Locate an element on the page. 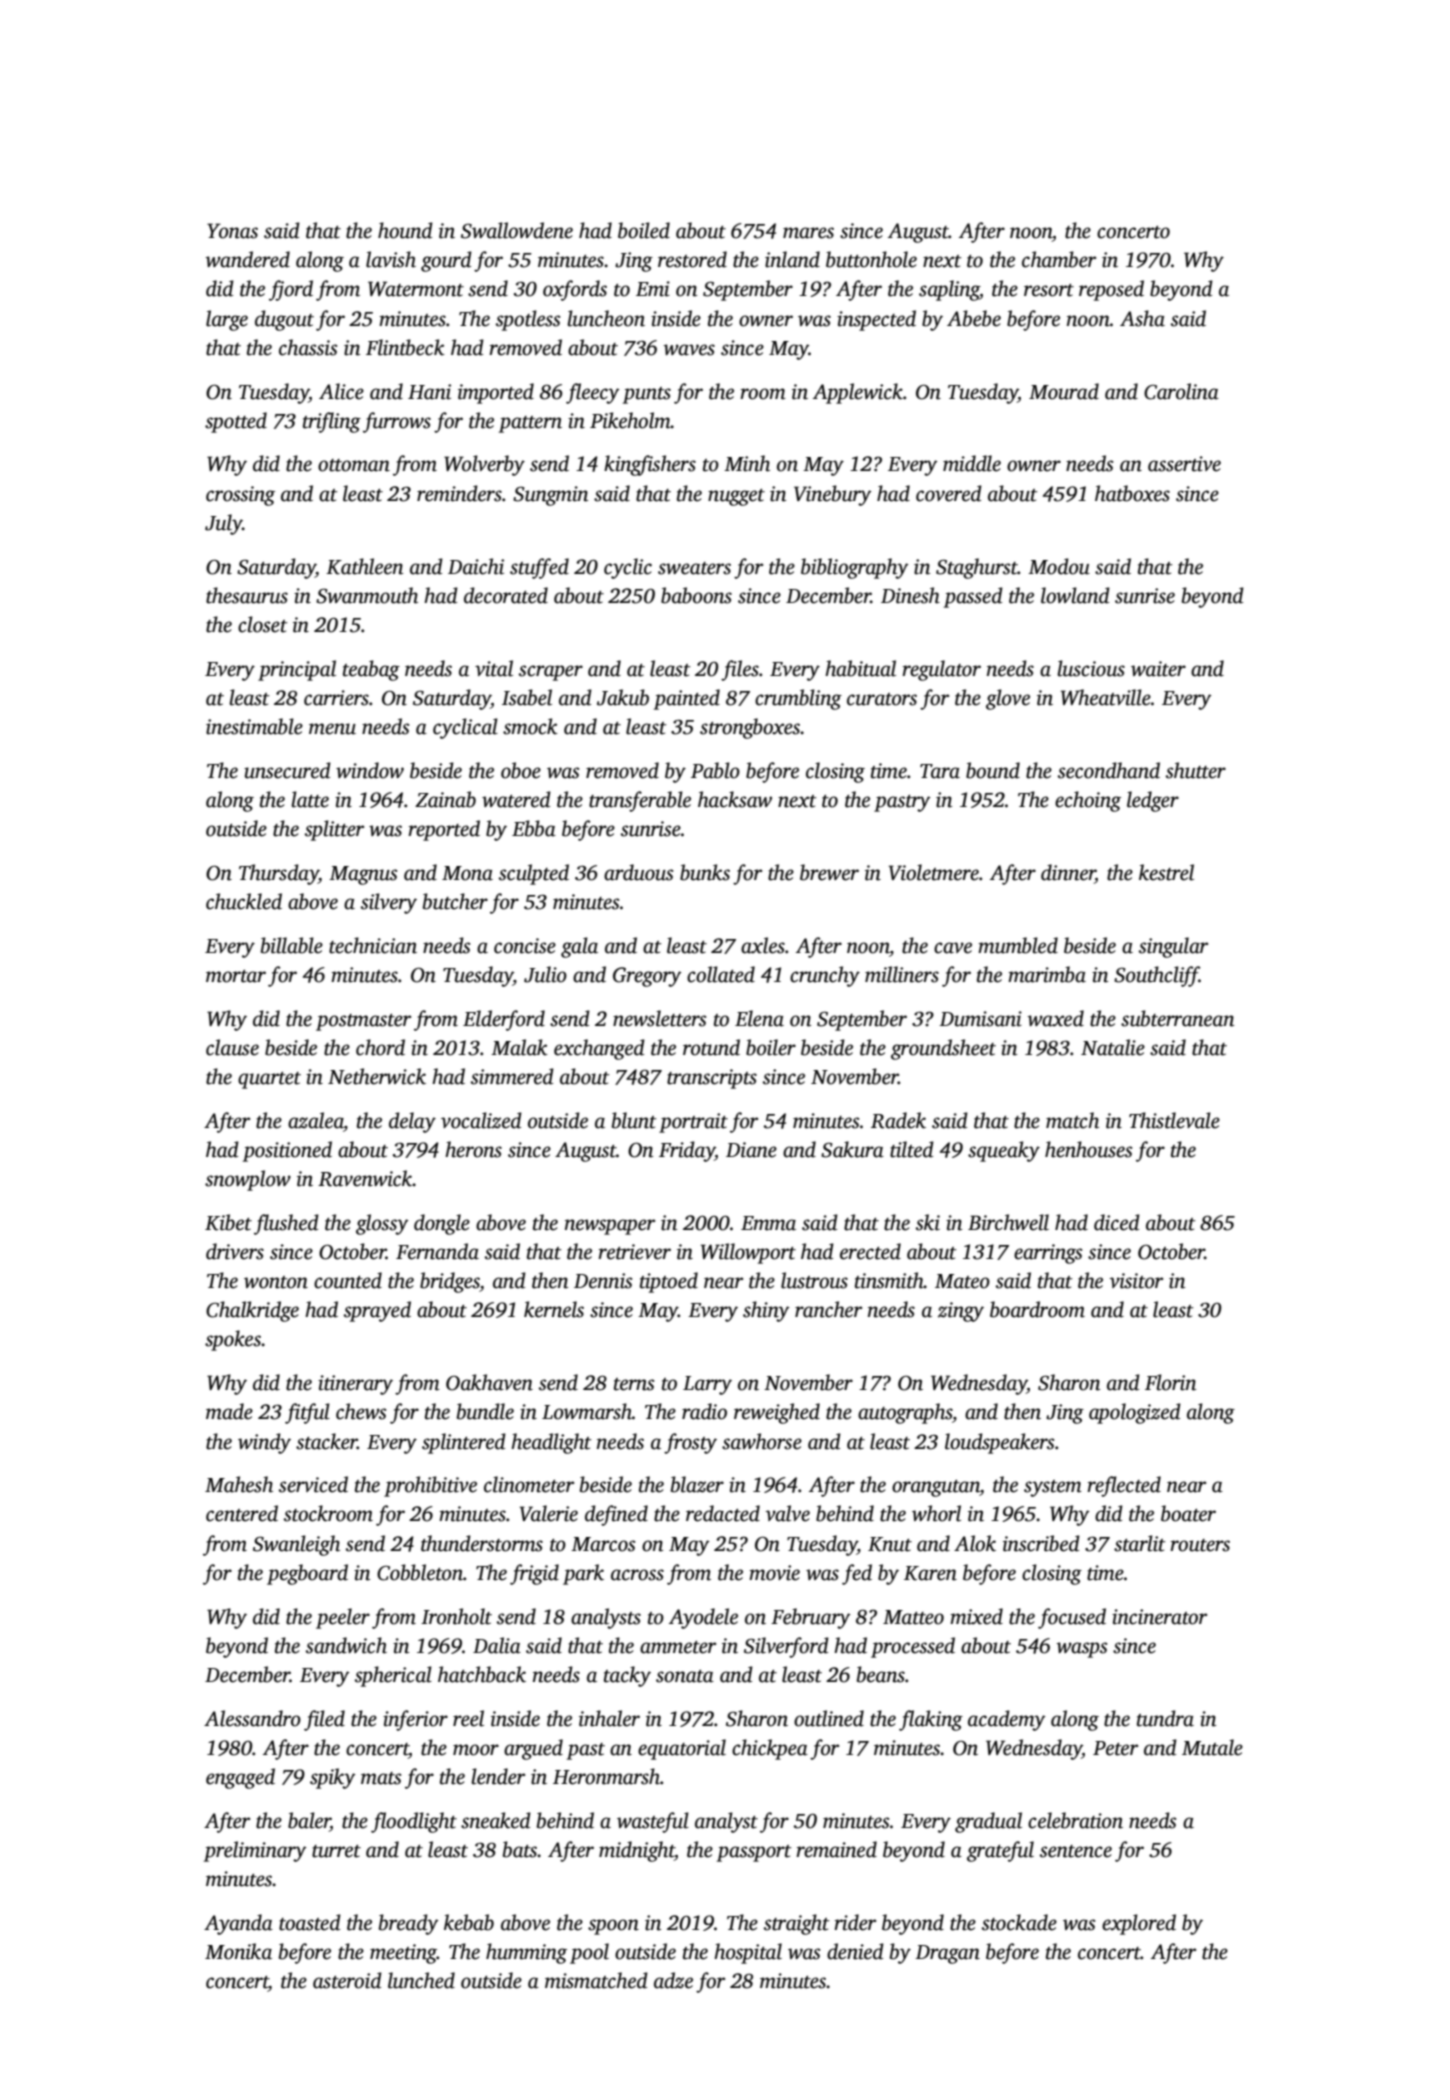 Image resolution: width=1450 pixels, height=2100 pixels. covered is located at coordinates (949, 493).
